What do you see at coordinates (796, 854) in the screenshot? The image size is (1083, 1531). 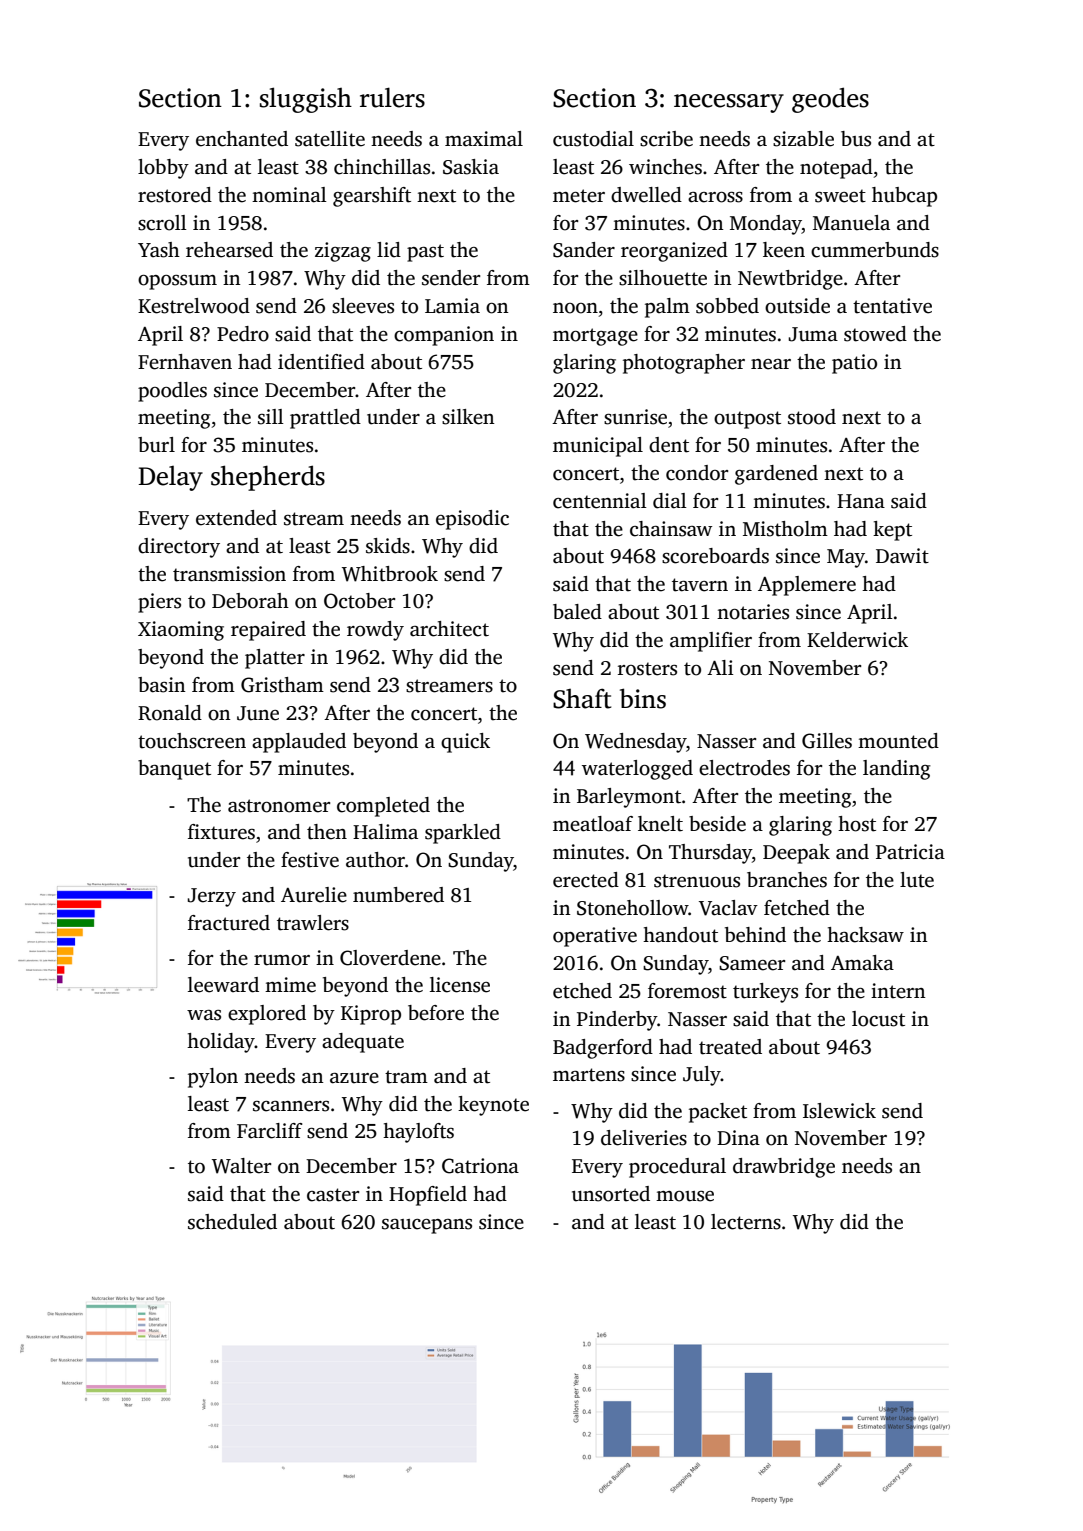 I see `Deepak` at bounding box center [796, 854].
